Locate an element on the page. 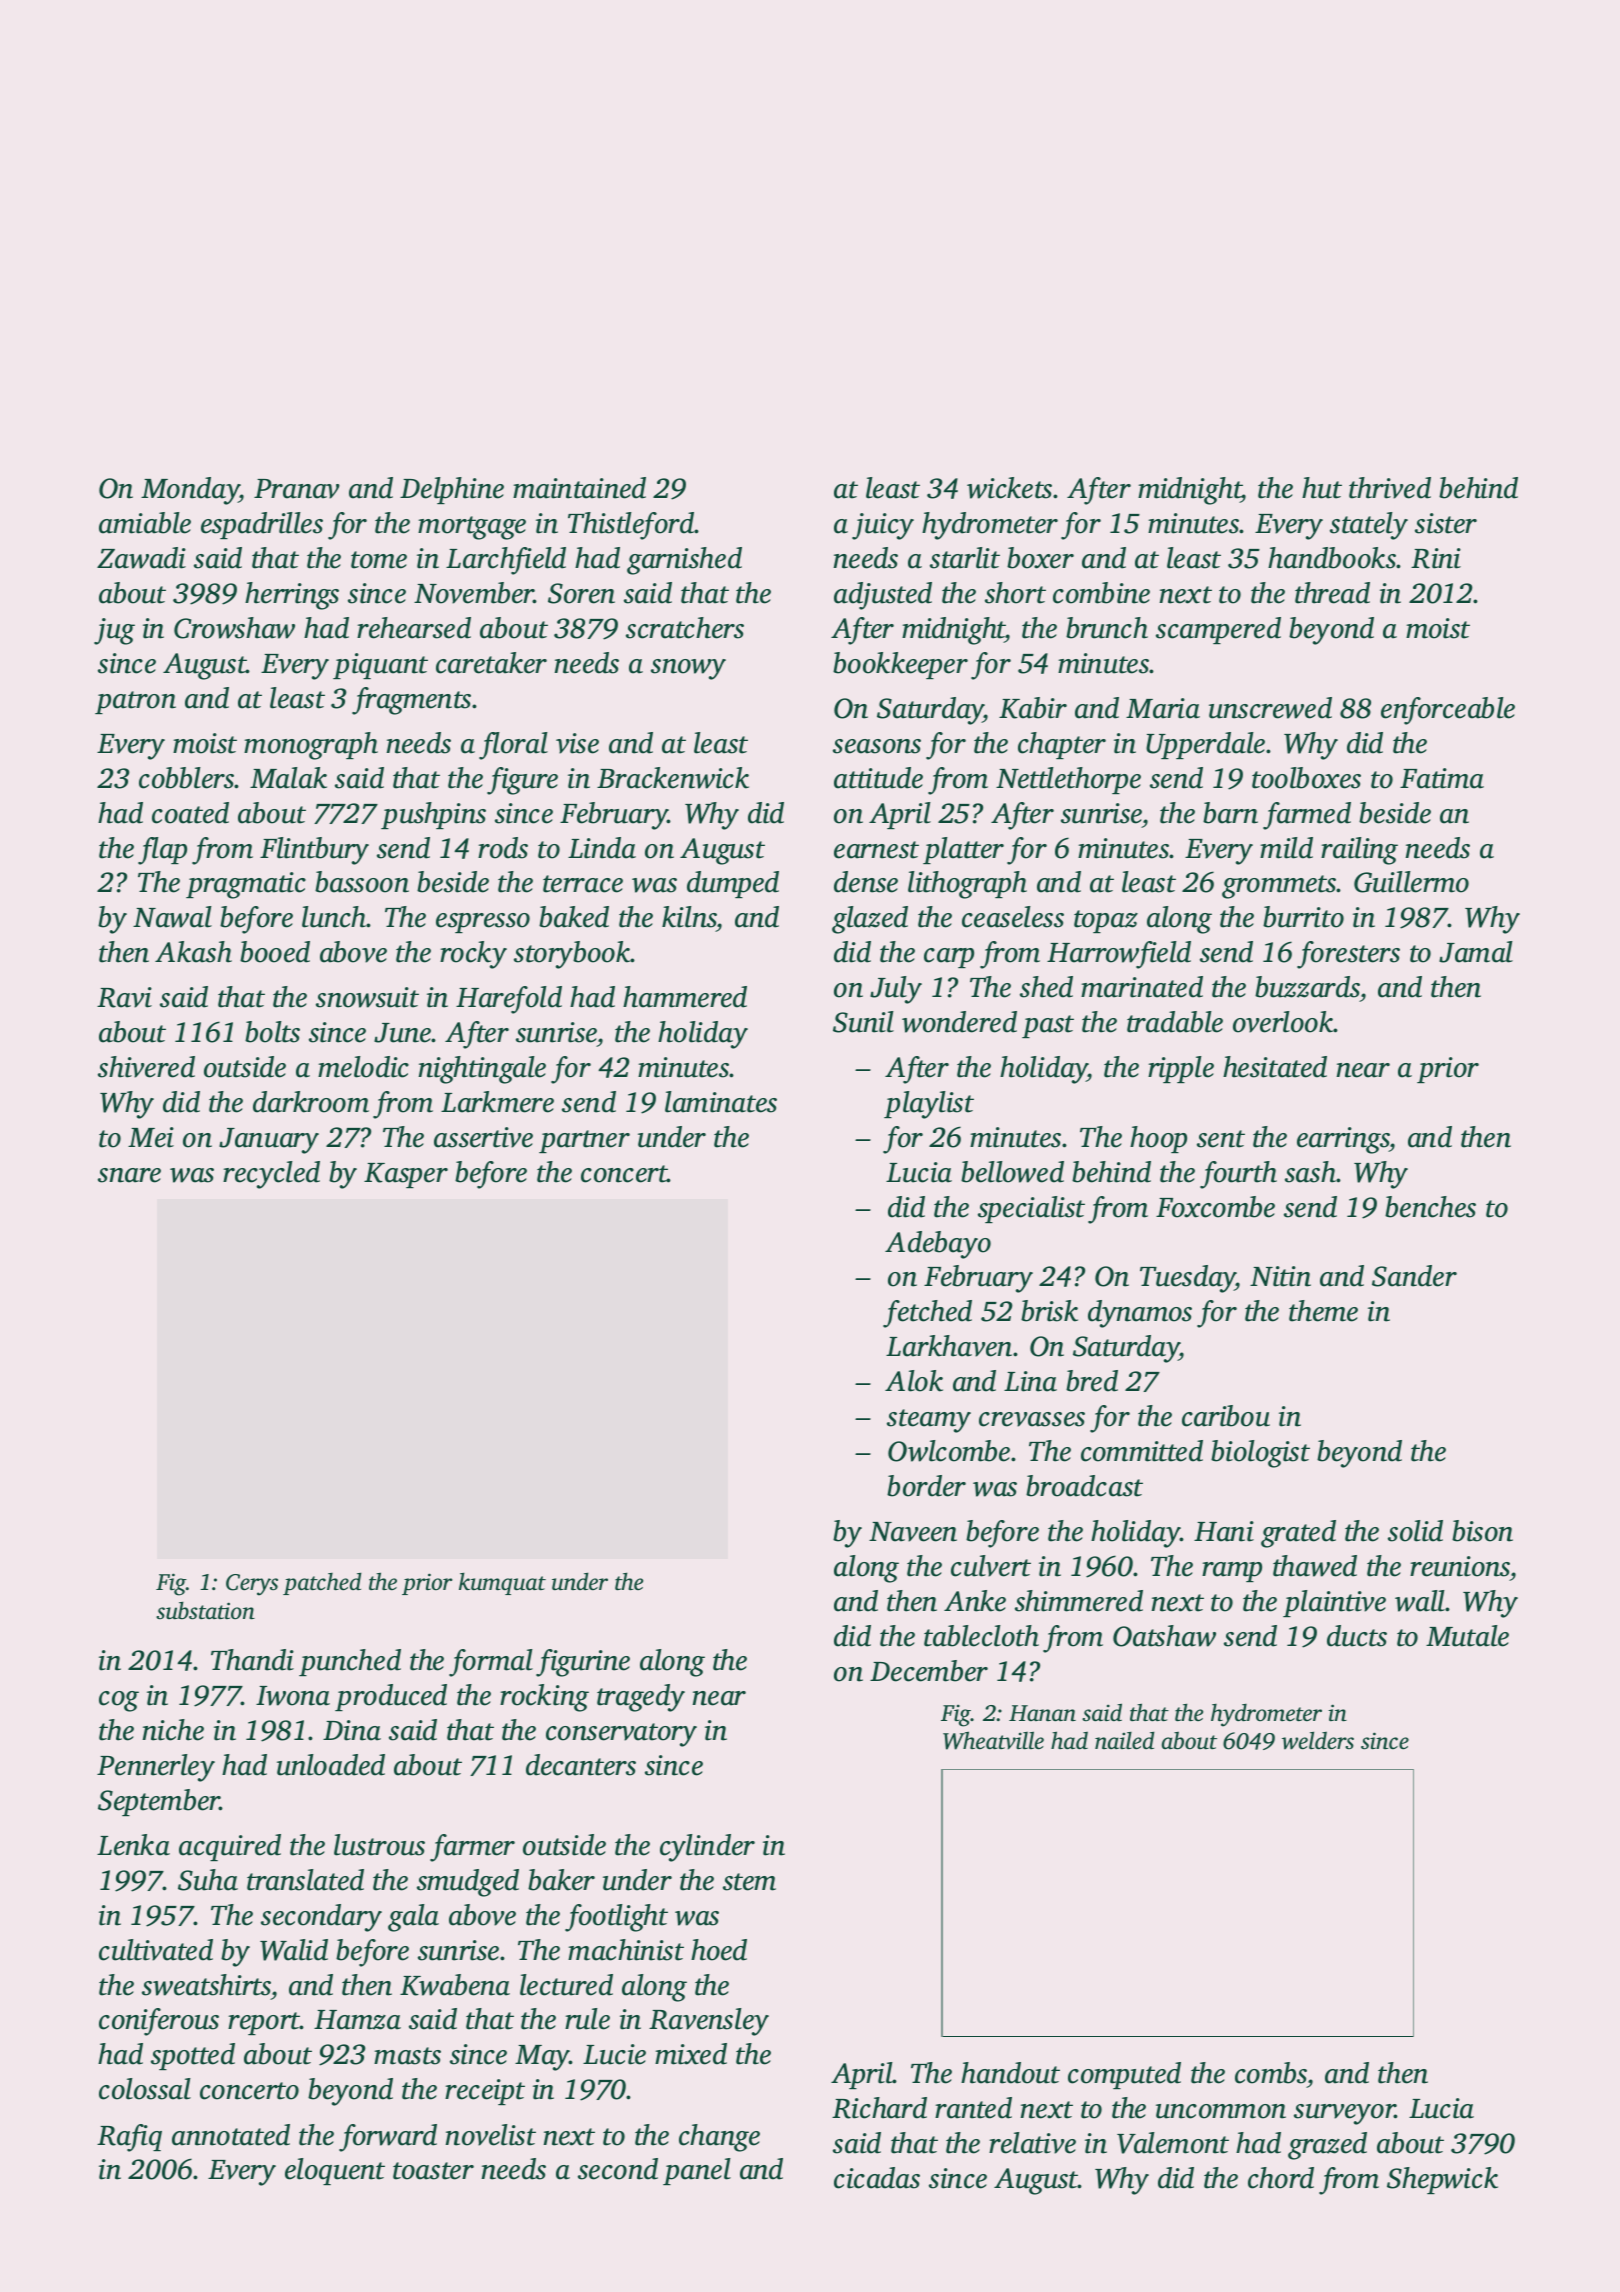 The width and height of the image is (1620, 2292). storybook is located at coordinates (572, 955).
